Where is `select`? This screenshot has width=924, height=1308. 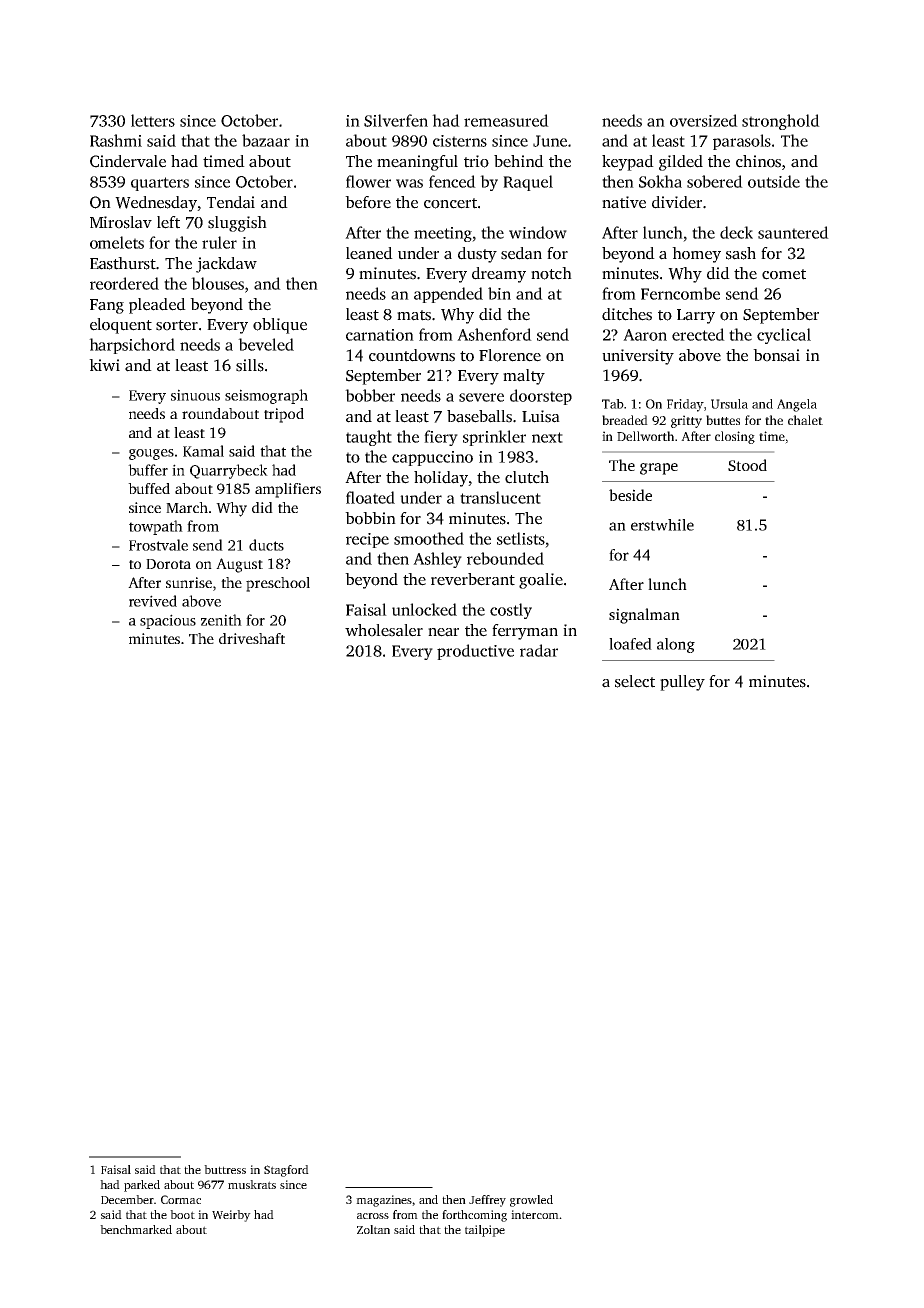
select is located at coordinates (635, 681).
